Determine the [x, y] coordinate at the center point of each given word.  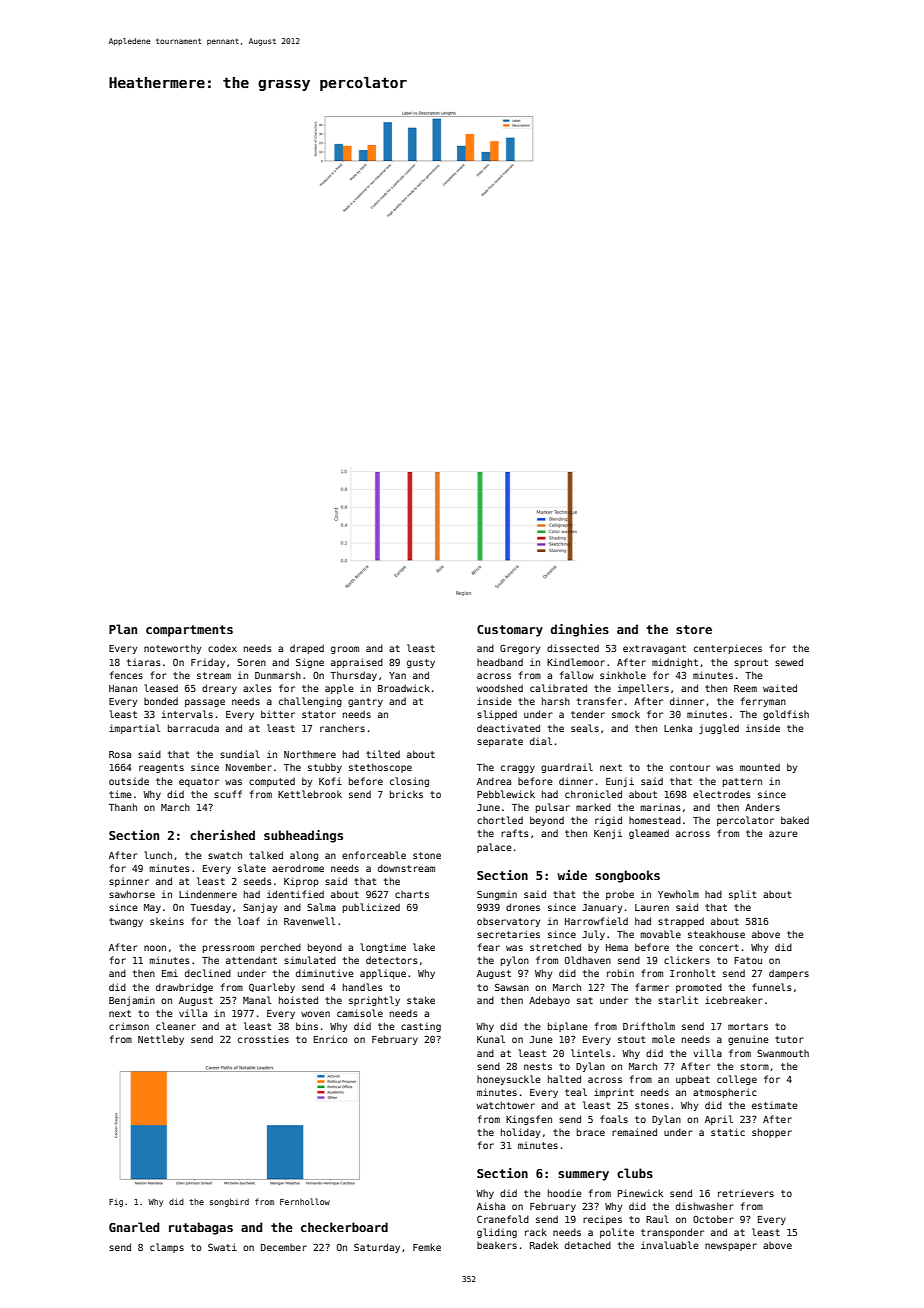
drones [523, 907]
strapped [681, 922]
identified [295, 894]
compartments [189, 631]
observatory [508, 922]
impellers [643, 689]
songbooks [627, 876]
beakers [497, 1245]
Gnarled [134, 1227]
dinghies [580, 630]
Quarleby [272, 988]
